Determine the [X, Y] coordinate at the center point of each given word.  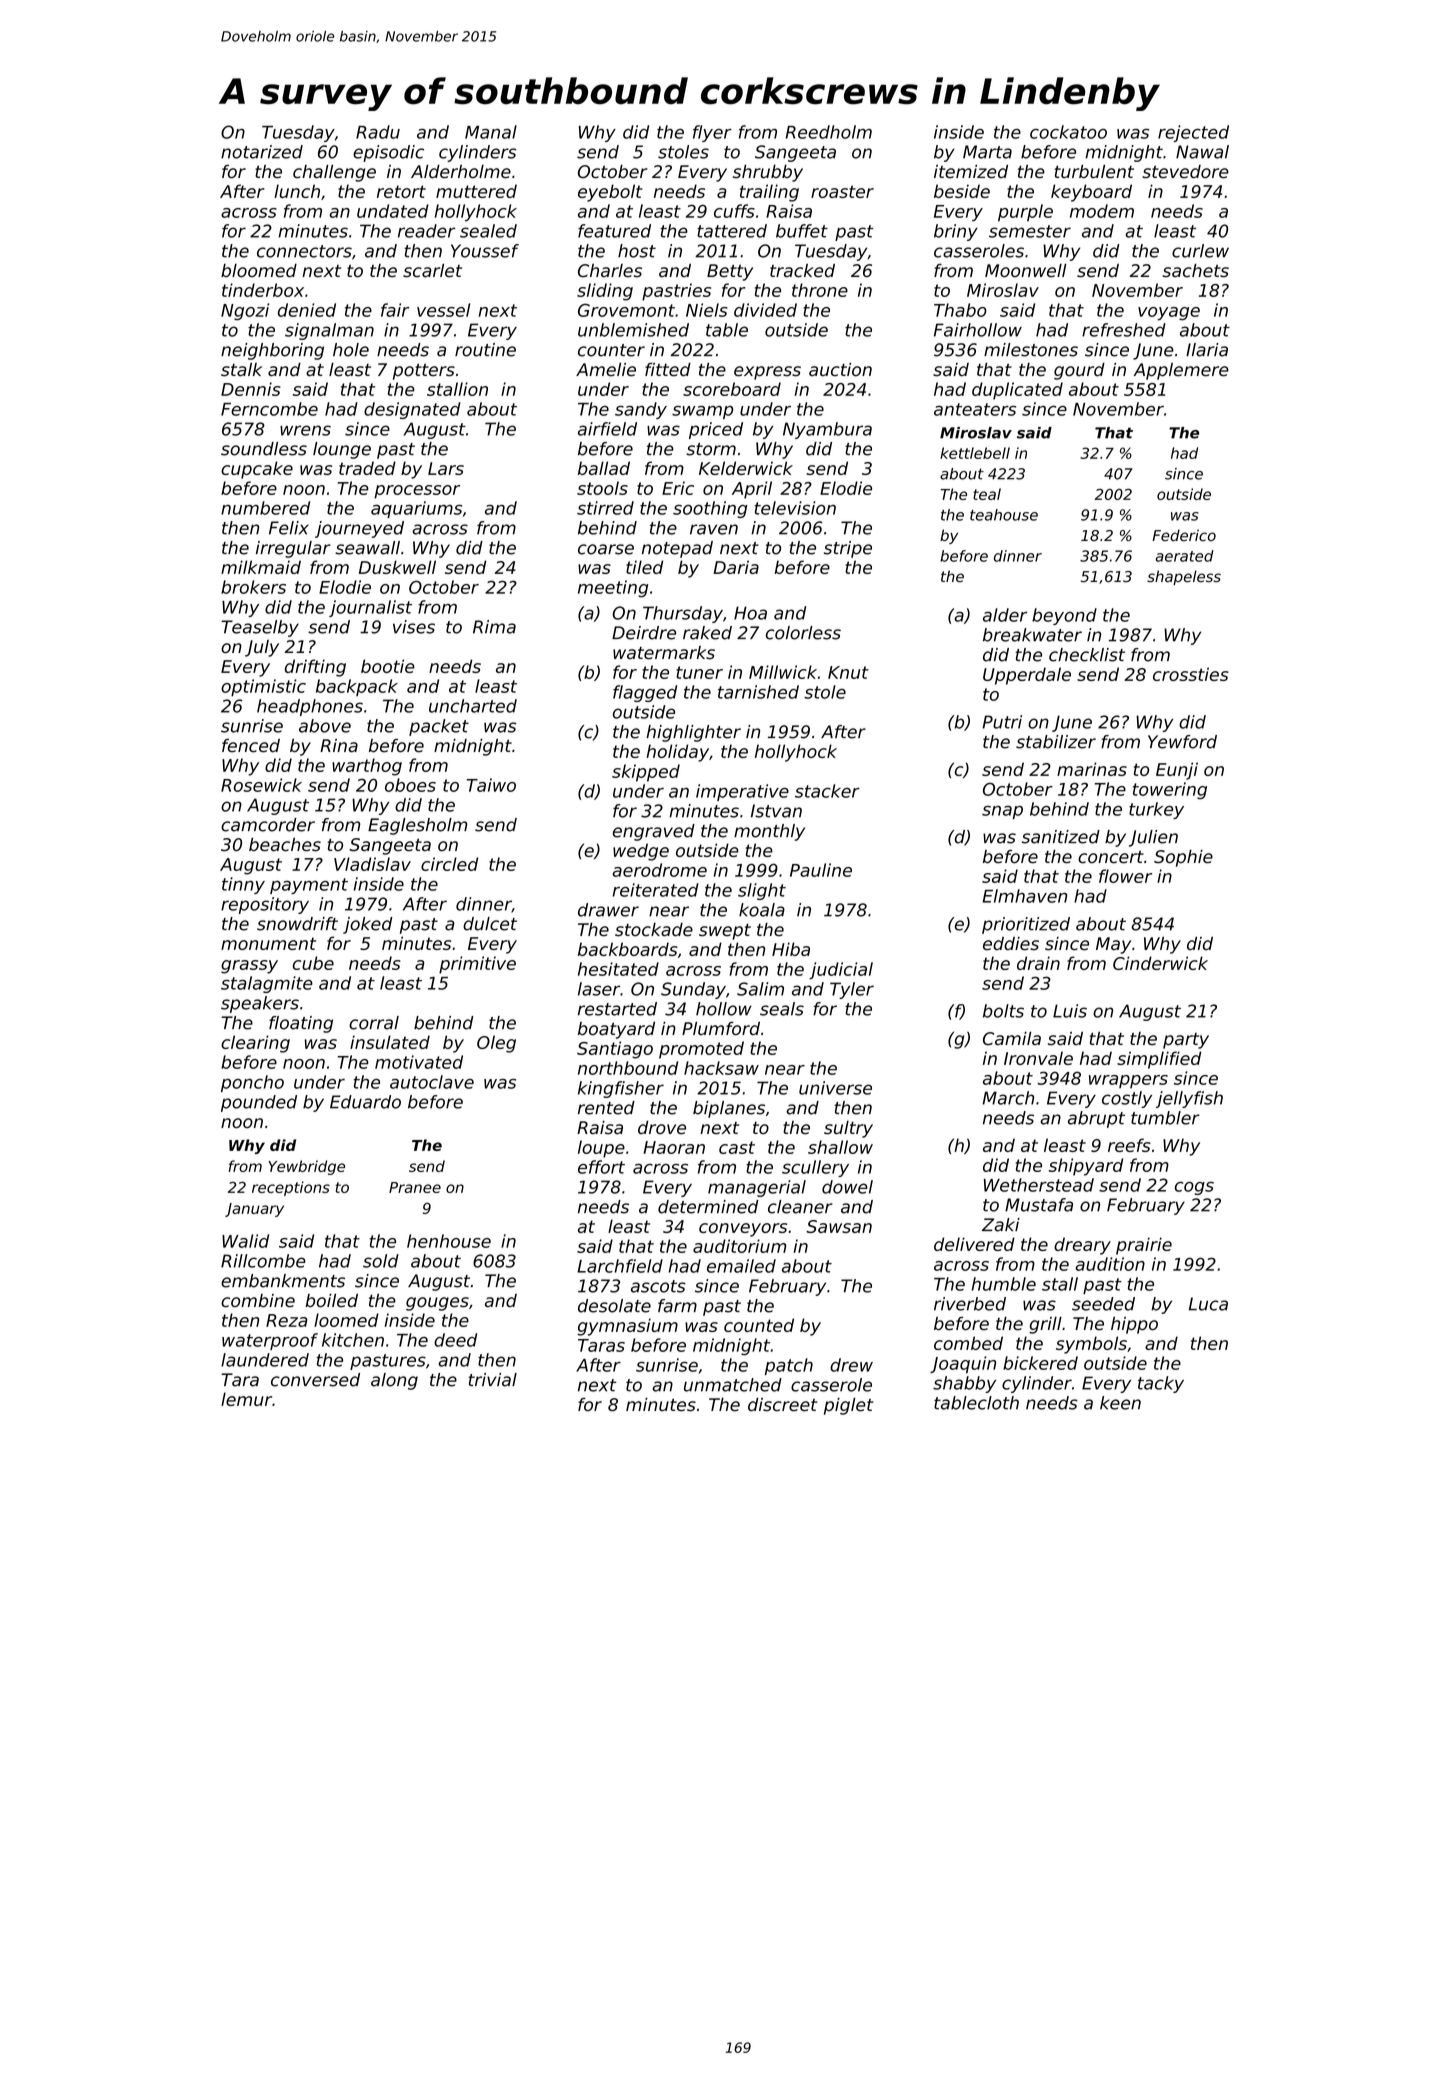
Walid [245, 1241]
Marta [987, 152]
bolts [1003, 1011]
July [262, 648]
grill [1045, 1325]
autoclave [432, 1082]
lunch [297, 191]
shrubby [768, 173]
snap [1002, 812]
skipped [646, 773]
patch [789, 1366]
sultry [848, 1129]
